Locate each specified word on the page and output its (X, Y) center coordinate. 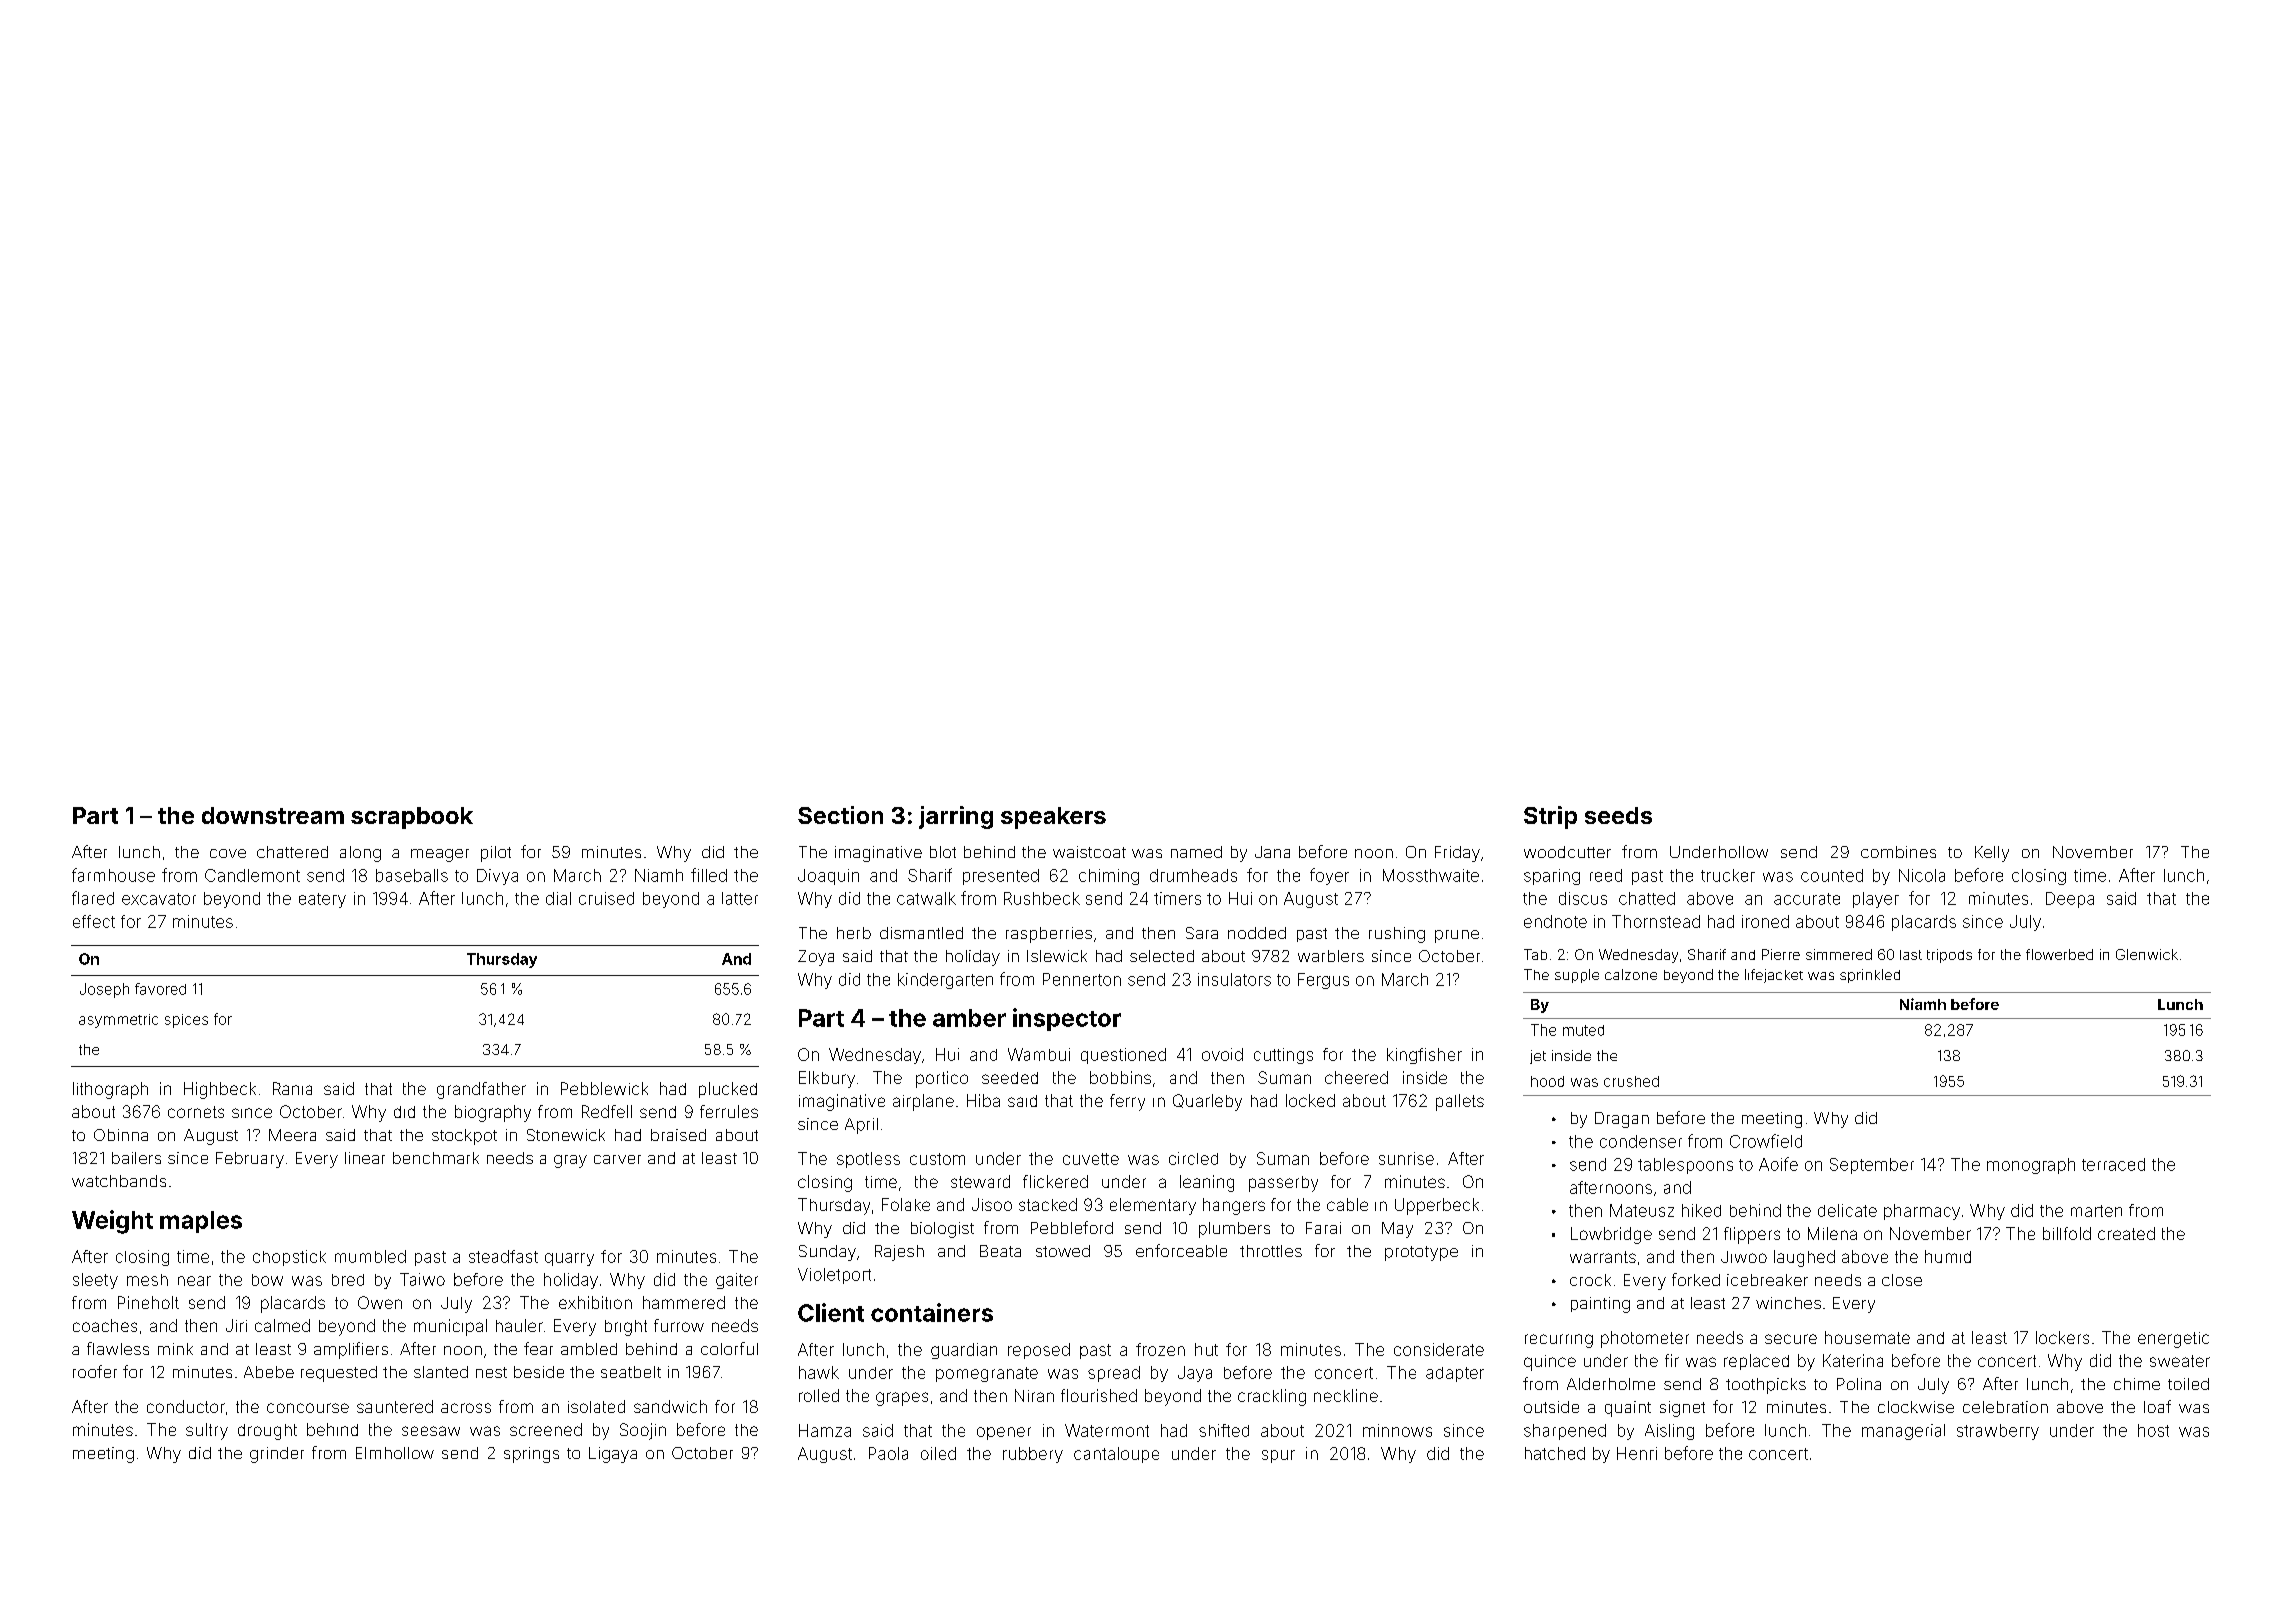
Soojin (643, 1431)
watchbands (119, 1181)
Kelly (1992, 854)
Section (840, 815)
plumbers (1234, 1230)
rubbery (1033, 1455)
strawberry (1998, 1432)
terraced (2113, 1164)
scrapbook (412, 818)
